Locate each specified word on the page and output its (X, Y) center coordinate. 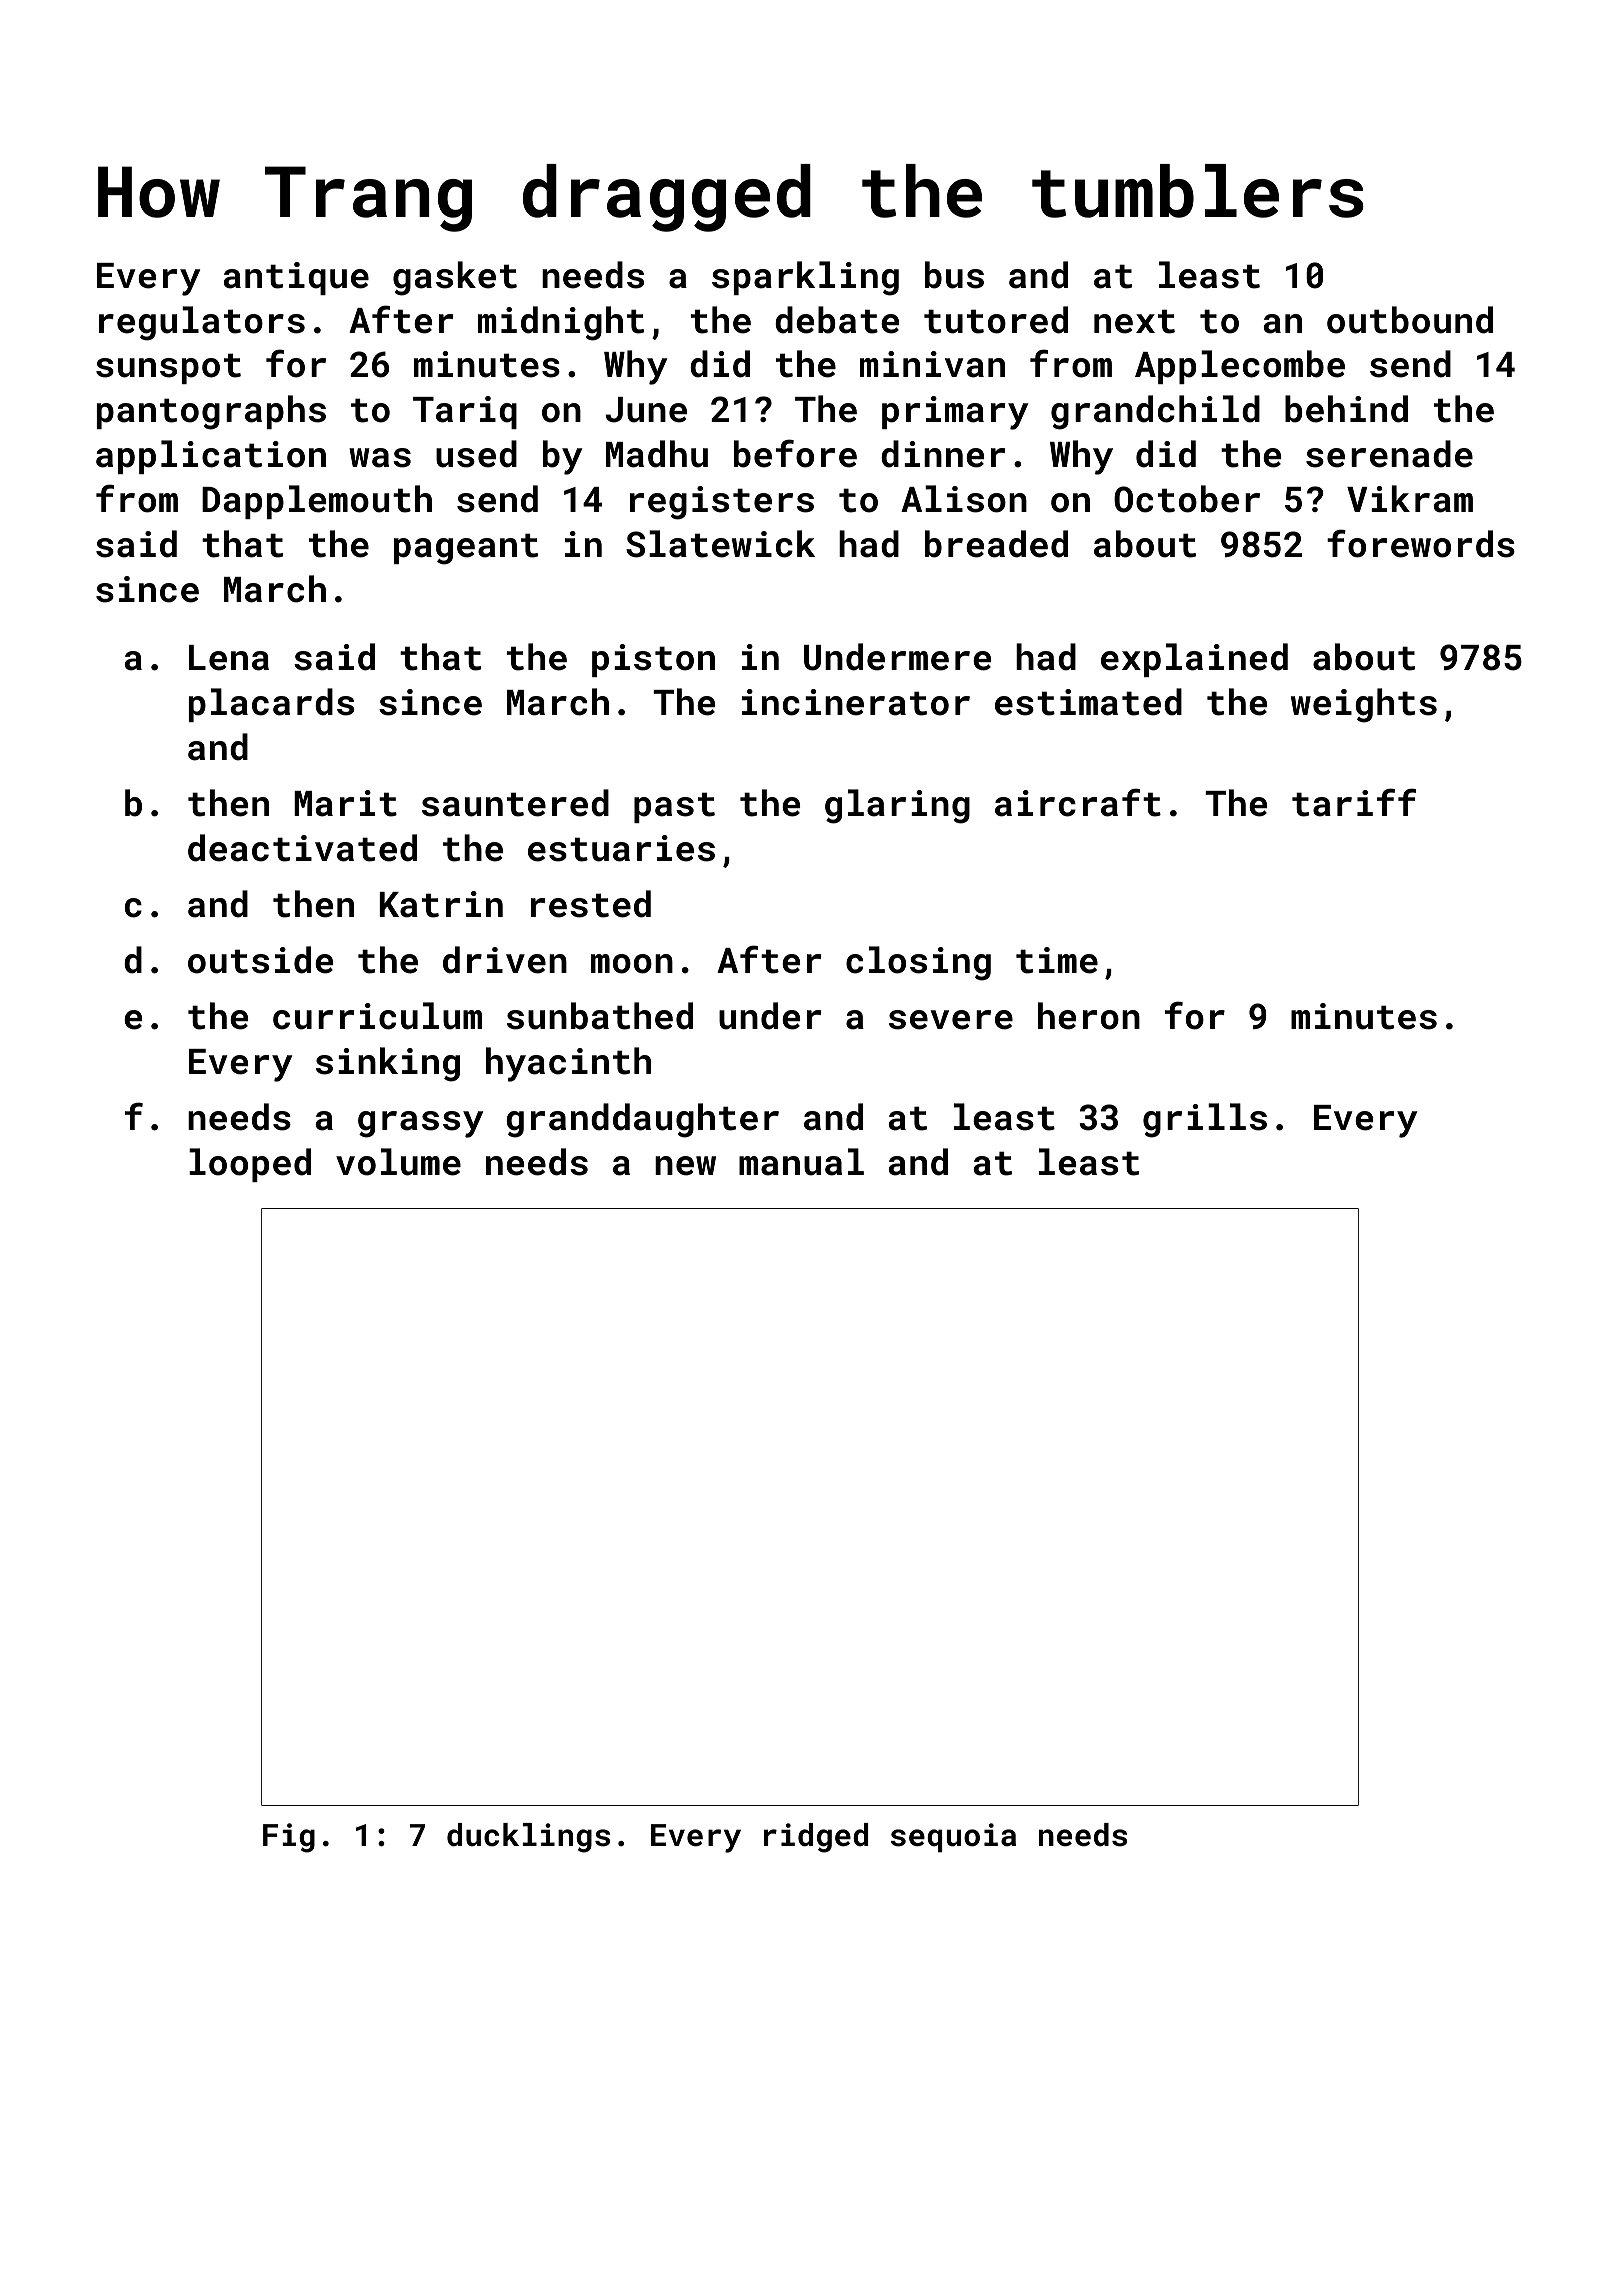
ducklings (528, 1838)
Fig (289, 1838)
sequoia (953, 1837)
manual (801, 1162)
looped (250, 1165)
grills (1205, 1120)
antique (296, 278)
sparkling (805, 278)
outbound (1410, 320)
